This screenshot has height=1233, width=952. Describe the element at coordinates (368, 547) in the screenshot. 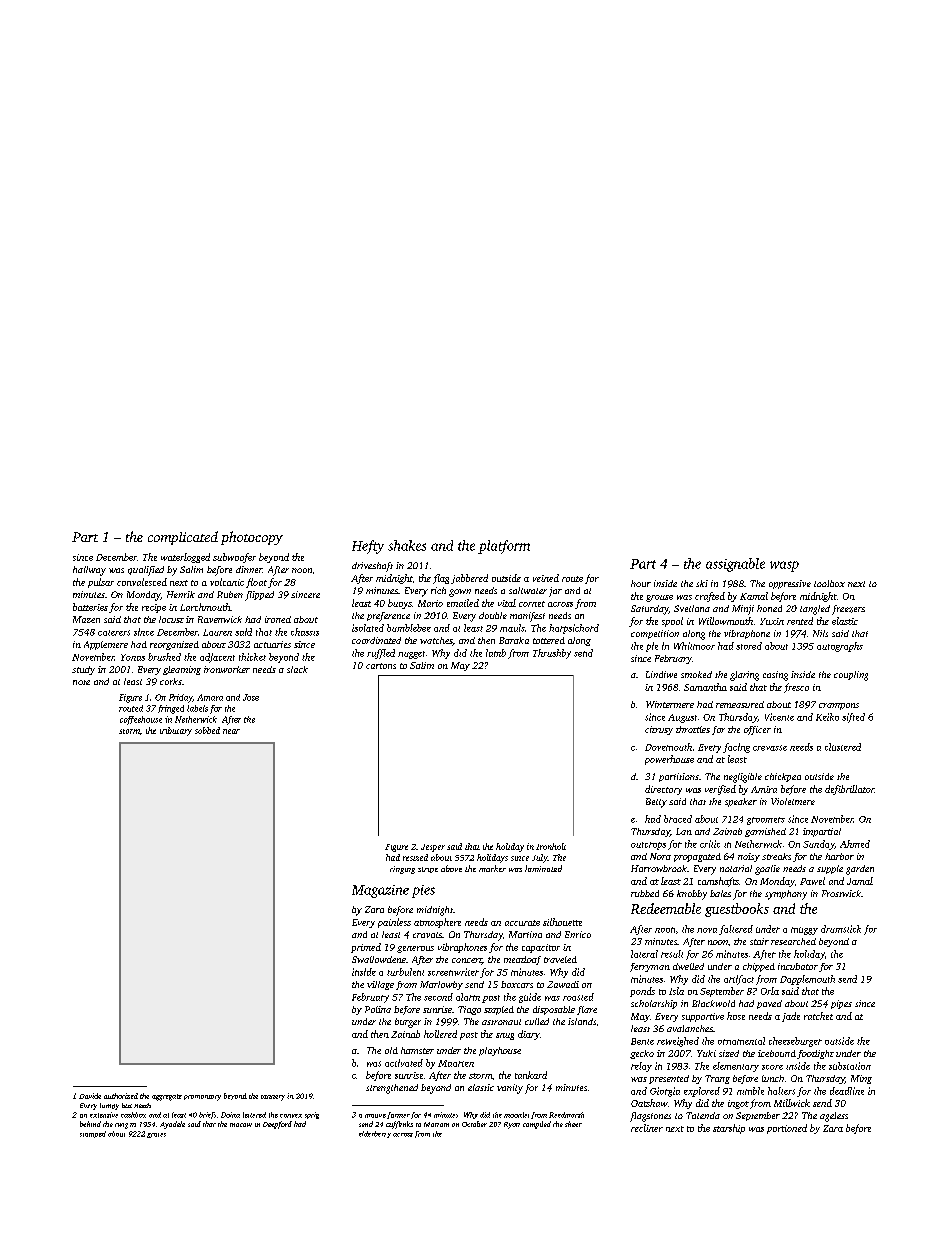

I see `Hefty` at that location.
